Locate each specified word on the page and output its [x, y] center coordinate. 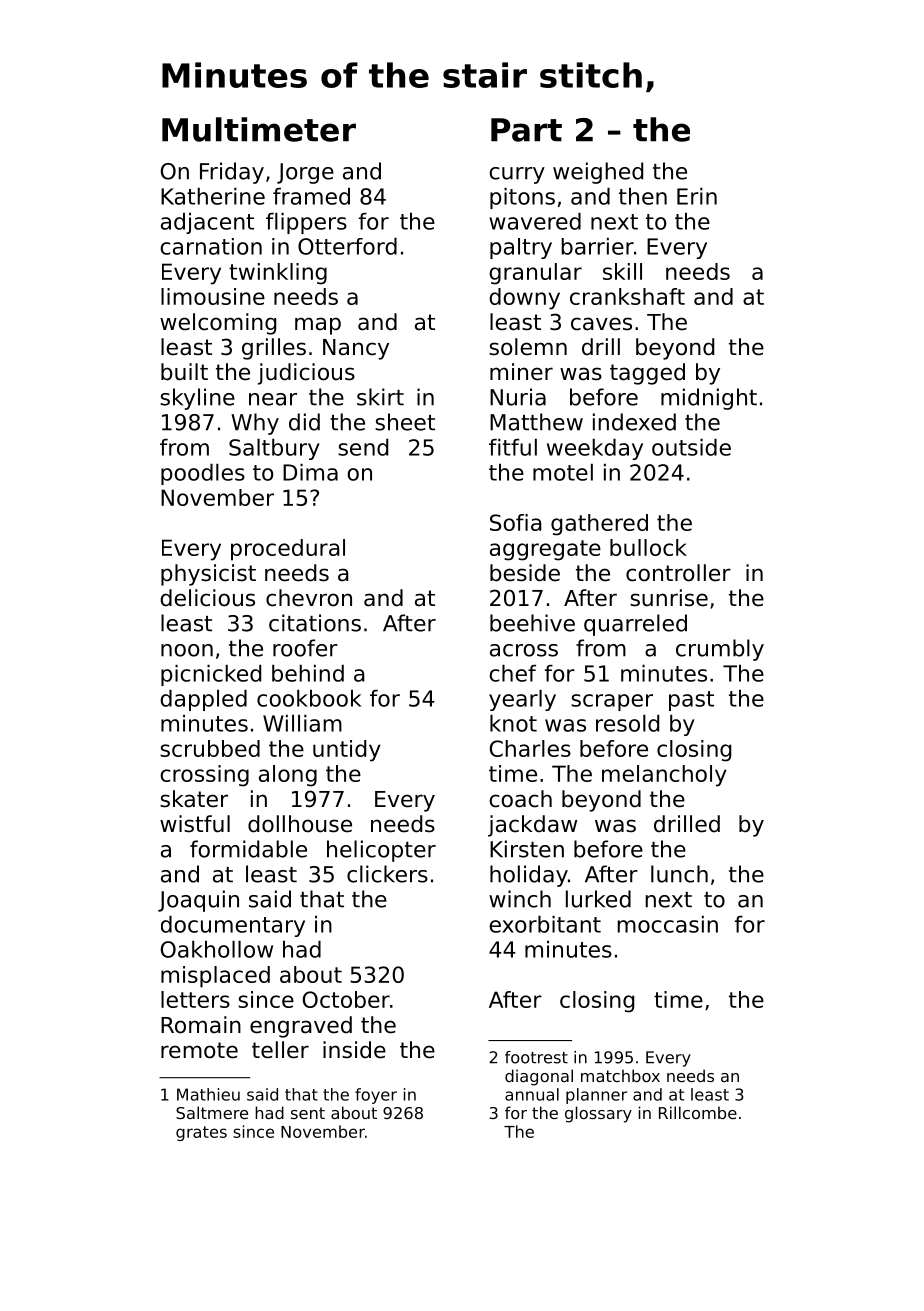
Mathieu [208, 1094]
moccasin [667, 924]
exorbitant [545, 924]
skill [622, 271]
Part [526, 130]
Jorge [305, 173]
